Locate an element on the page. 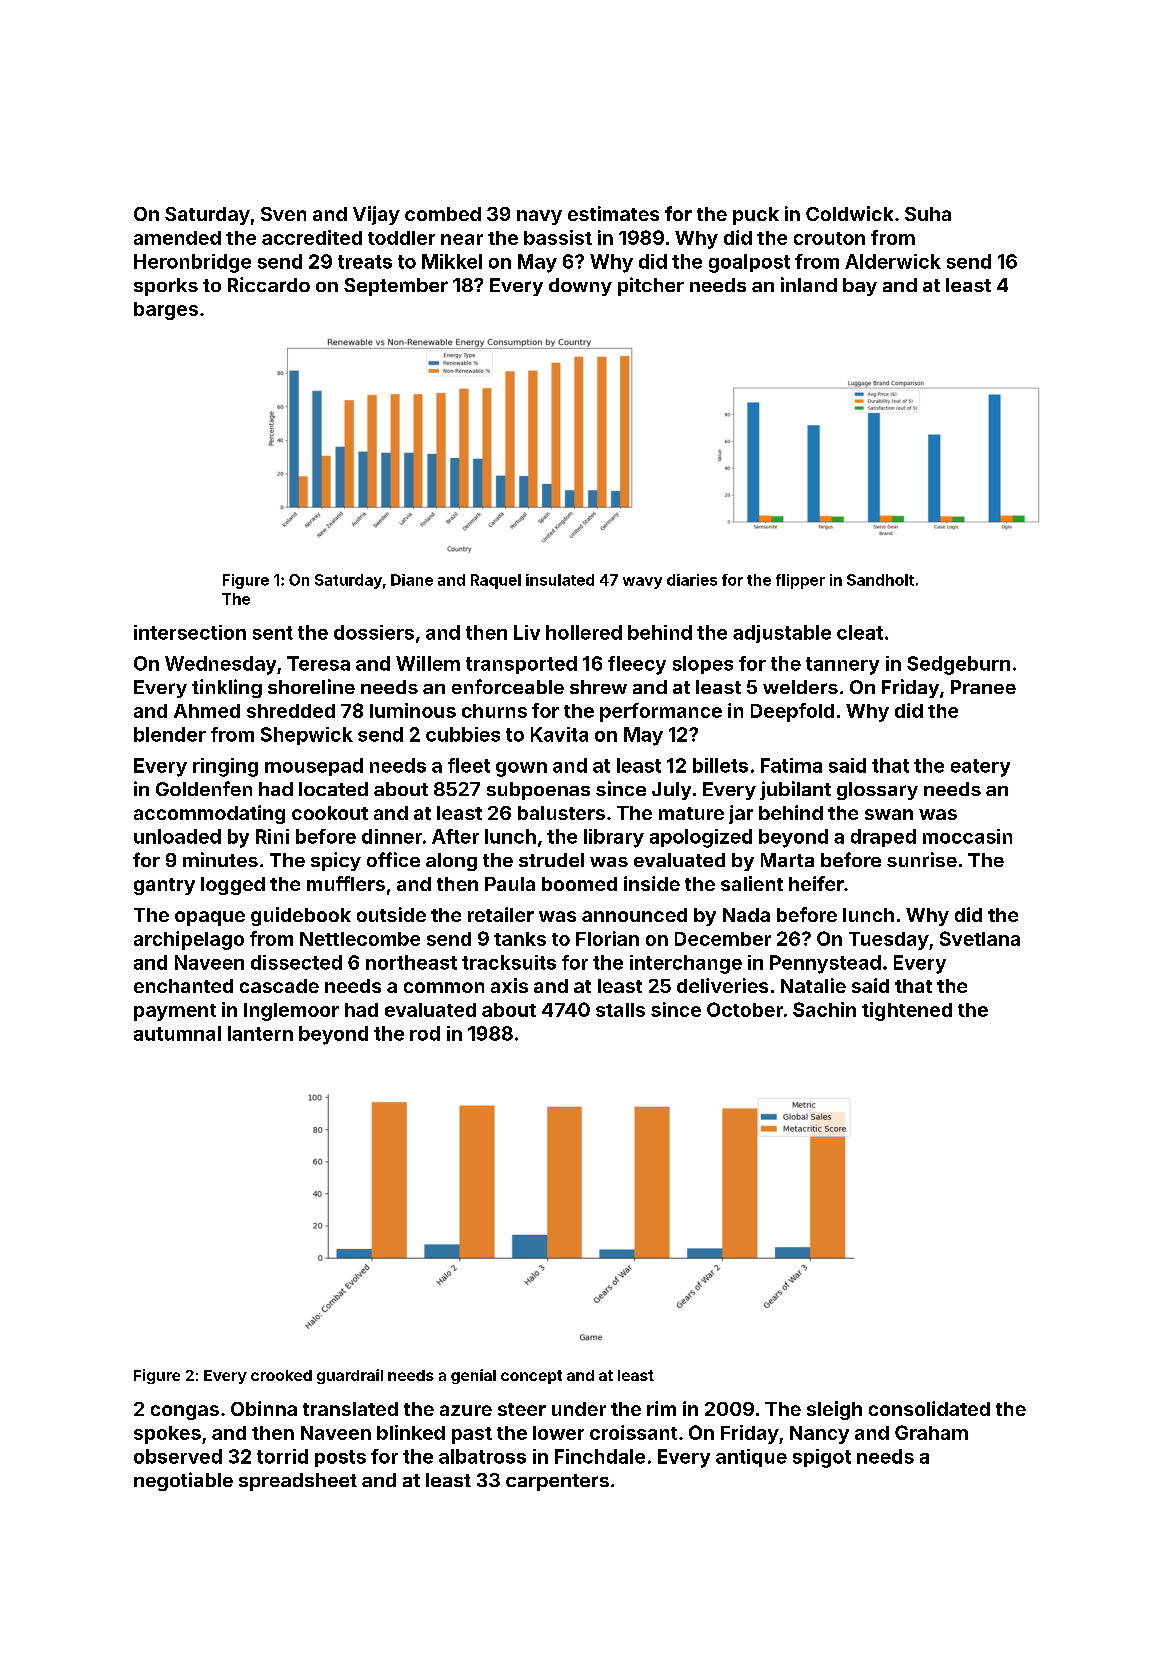 The image size is (1165, 1654). Alderwick is located at coordinates (893, 261).
